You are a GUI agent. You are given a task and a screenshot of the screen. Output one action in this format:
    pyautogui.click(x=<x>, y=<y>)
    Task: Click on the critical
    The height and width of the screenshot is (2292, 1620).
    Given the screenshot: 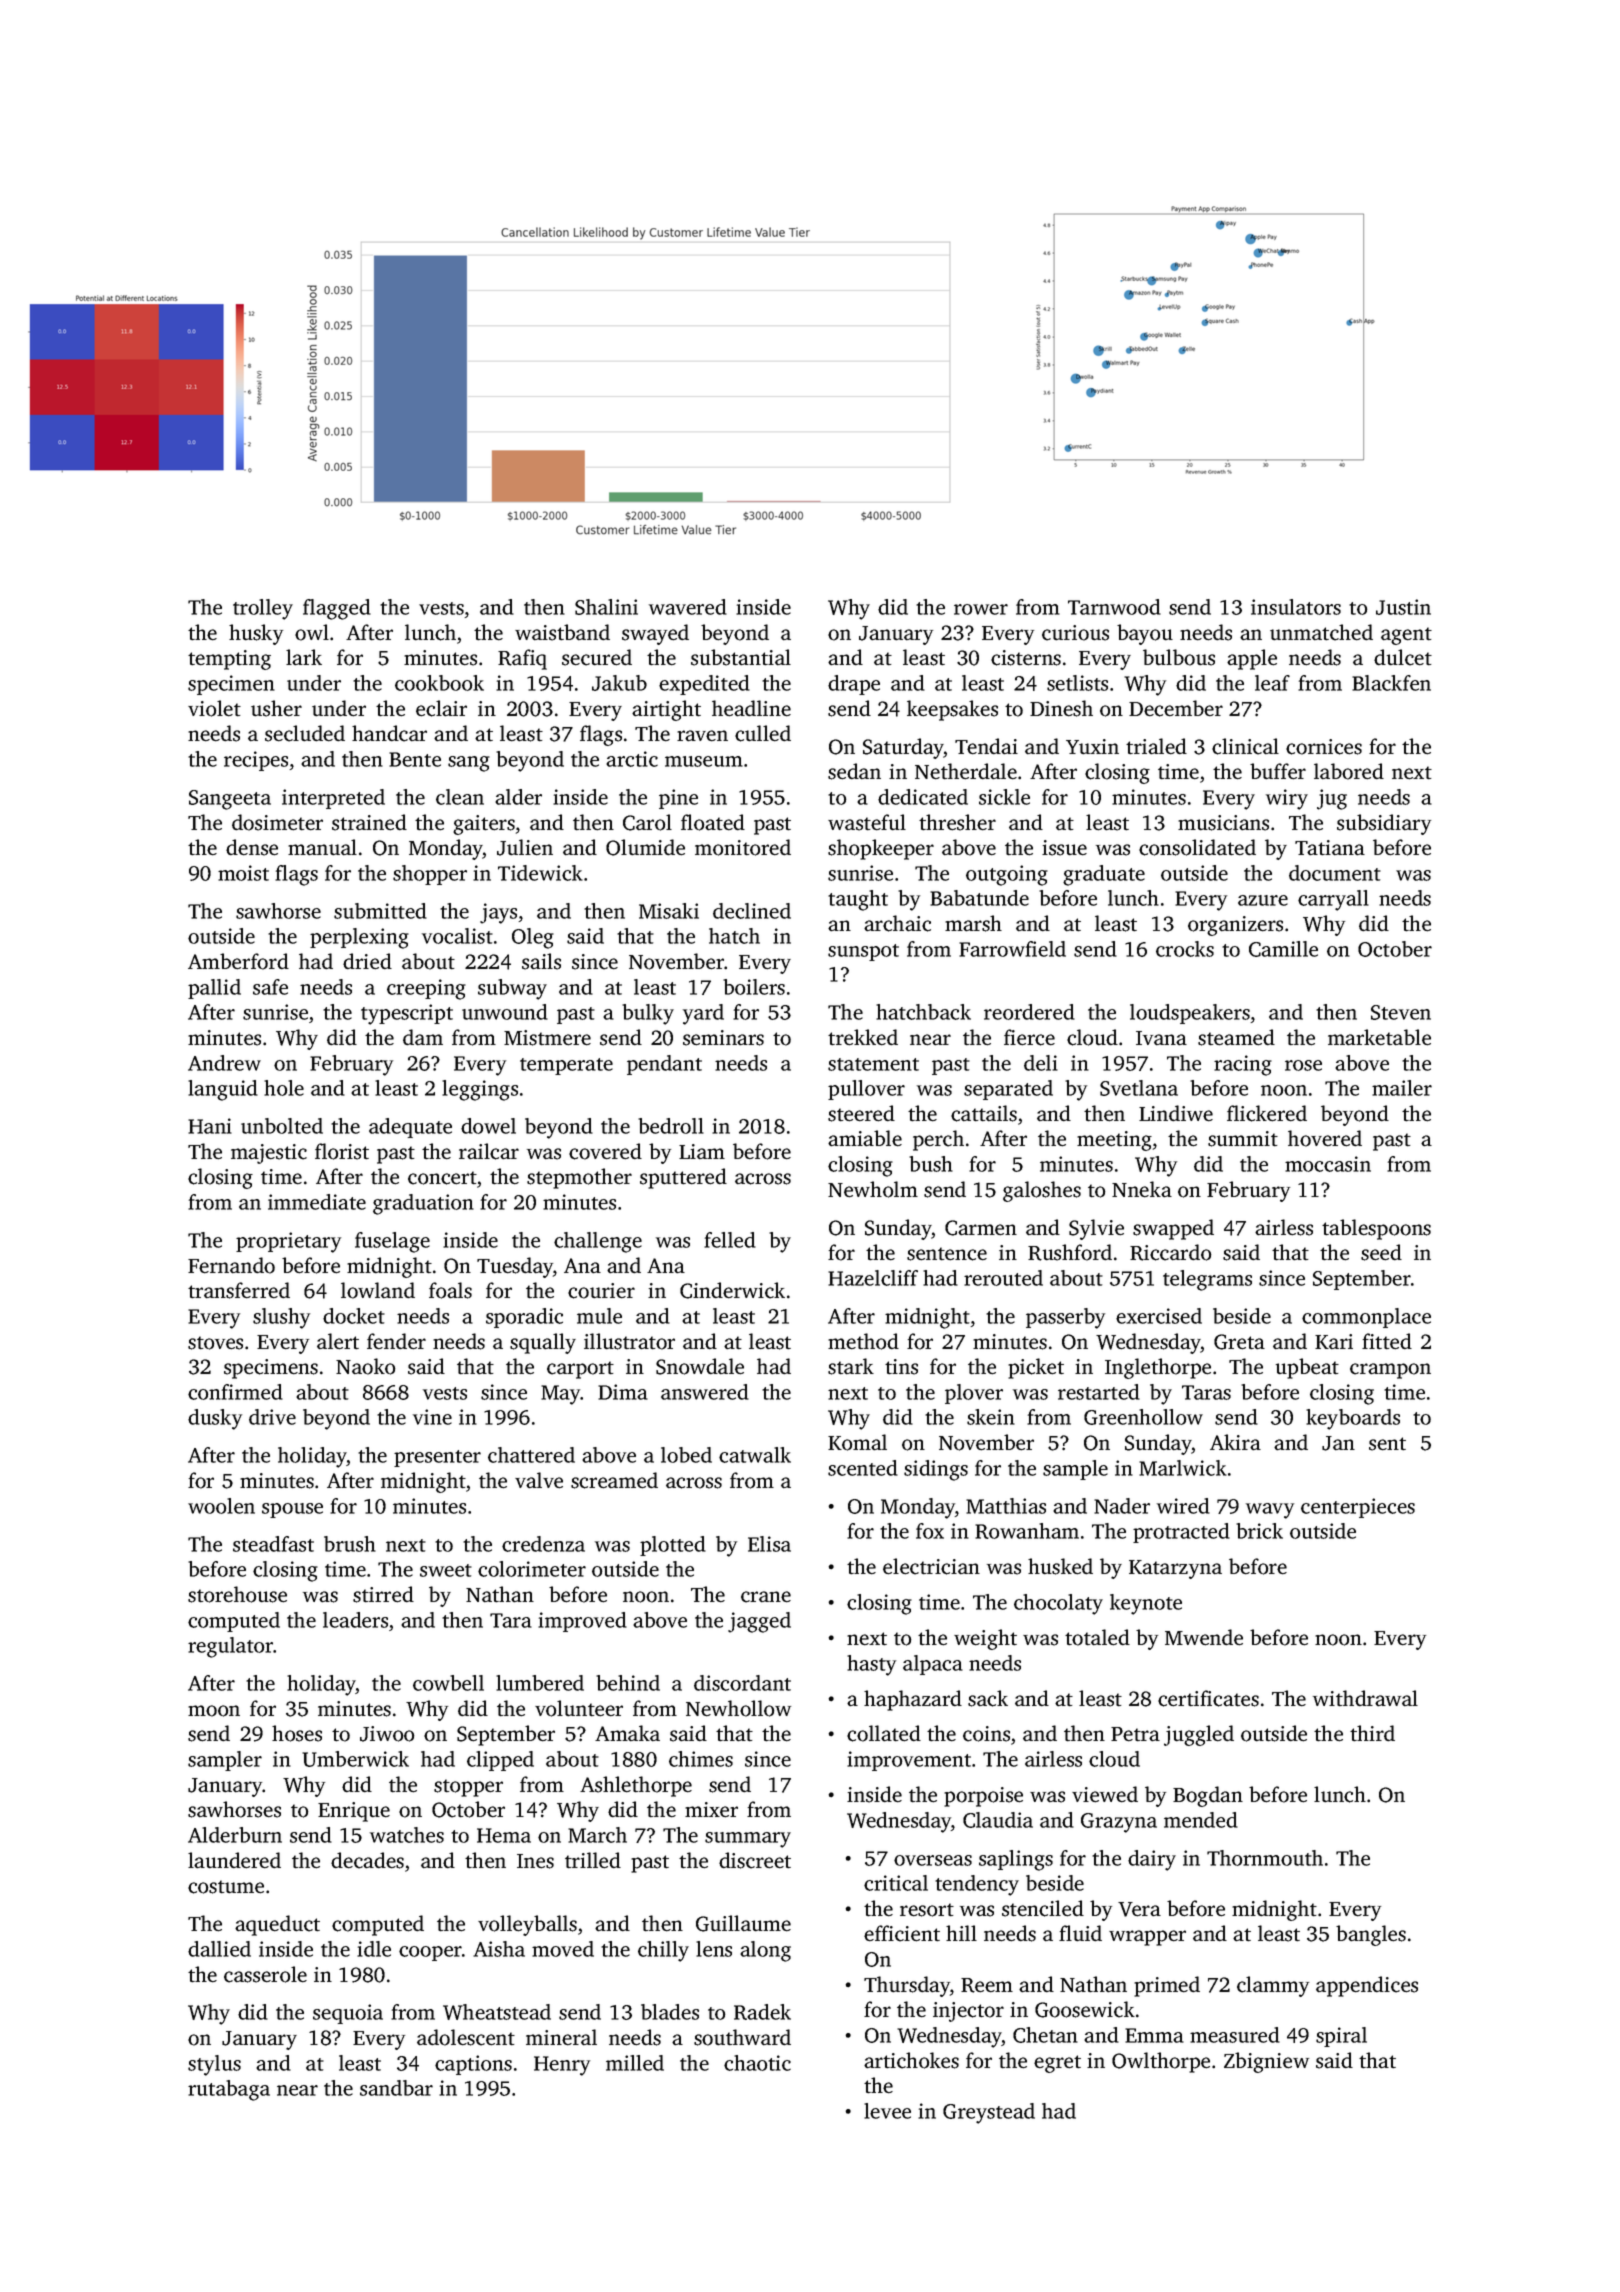 What is the action you would take?
    pyautogui.click(x=896, y=1883)
